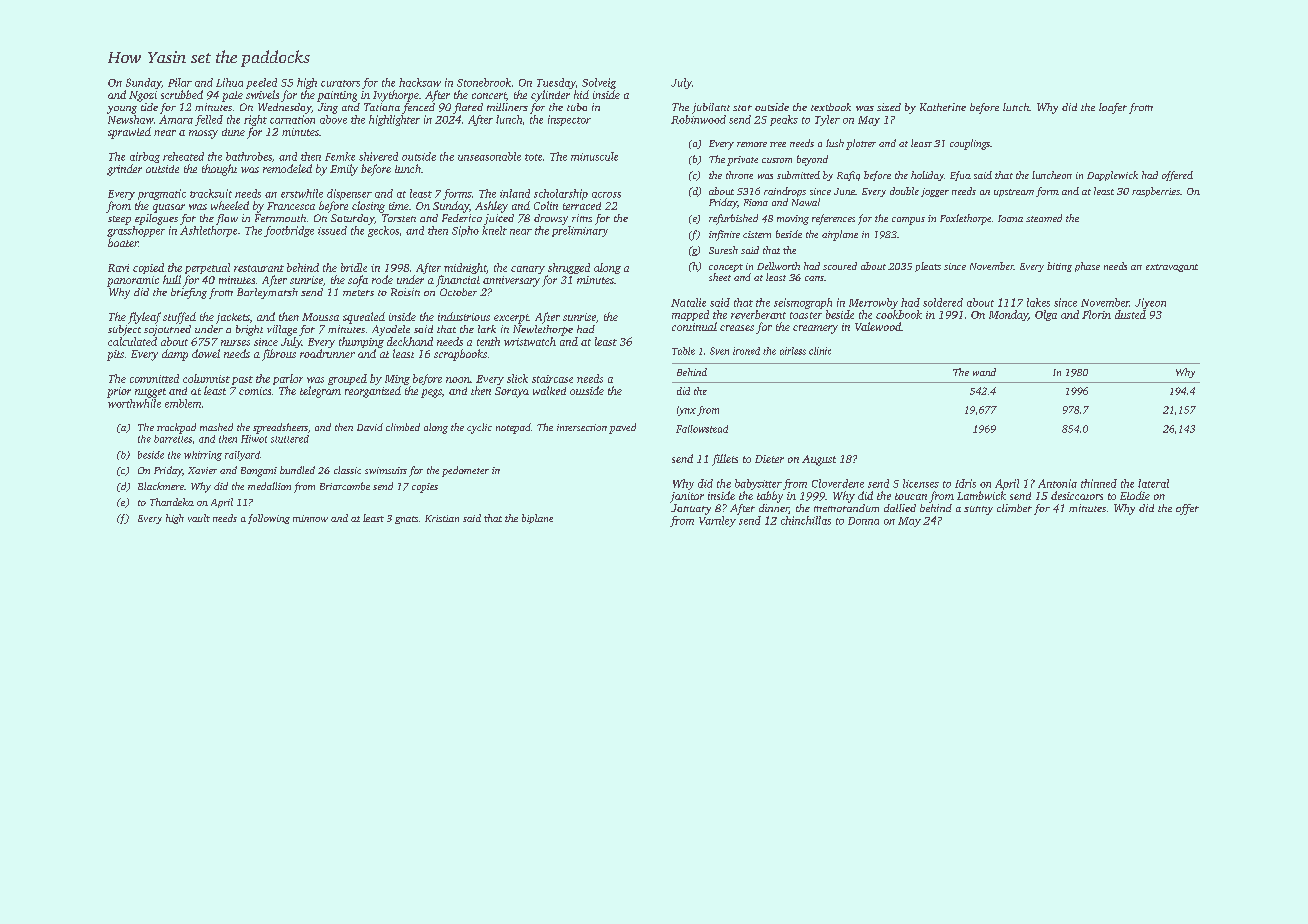 Image resolution: width=1308 pixels, height=924 pixels. I want to click on Thandeka, so click(172, 502).
